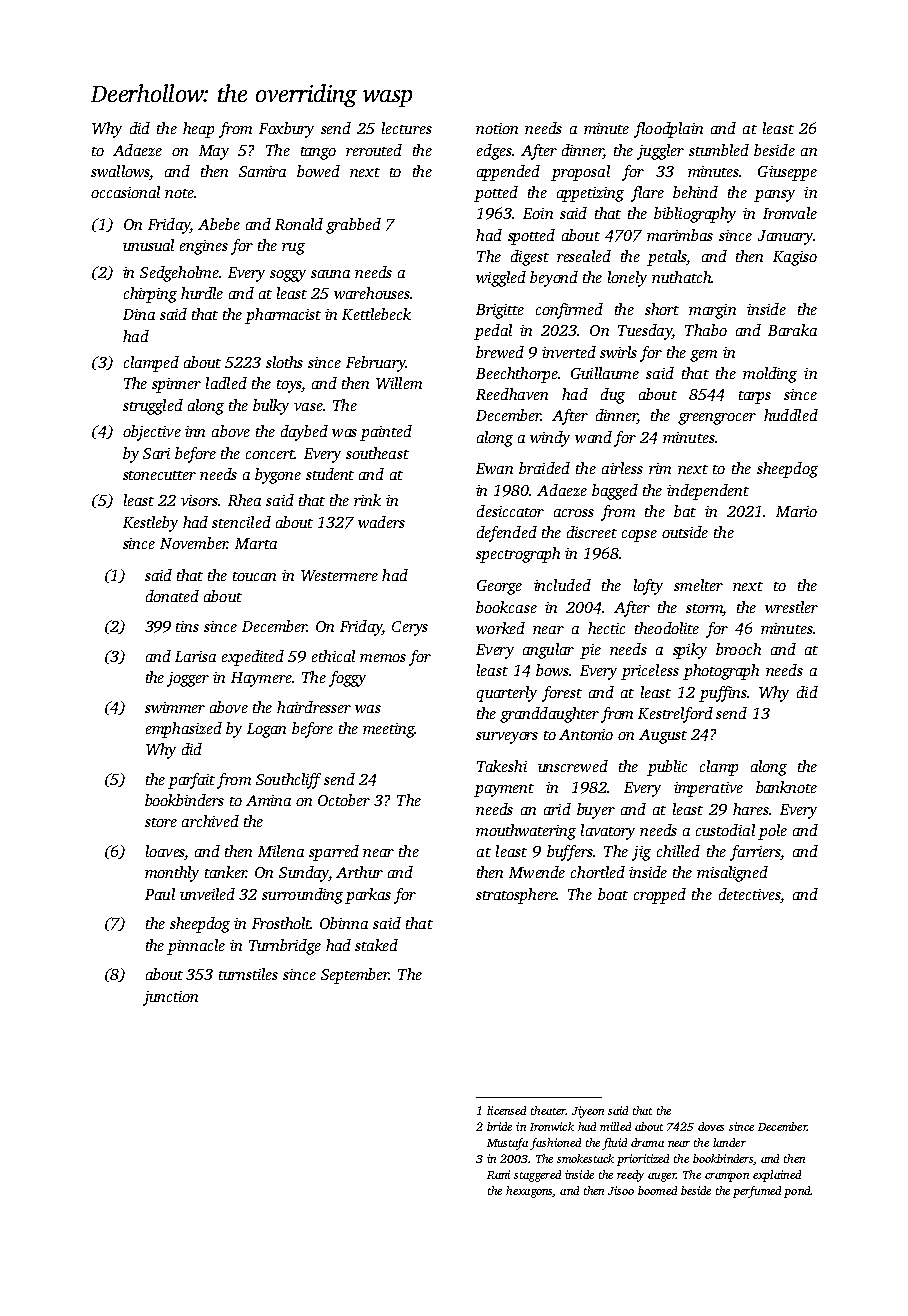 The height and width of the screenshot is (1316, 908). What do you see at coordinates (318, 171) in the screenshot?
I see `bowed` at bounding box center [318, 171].
